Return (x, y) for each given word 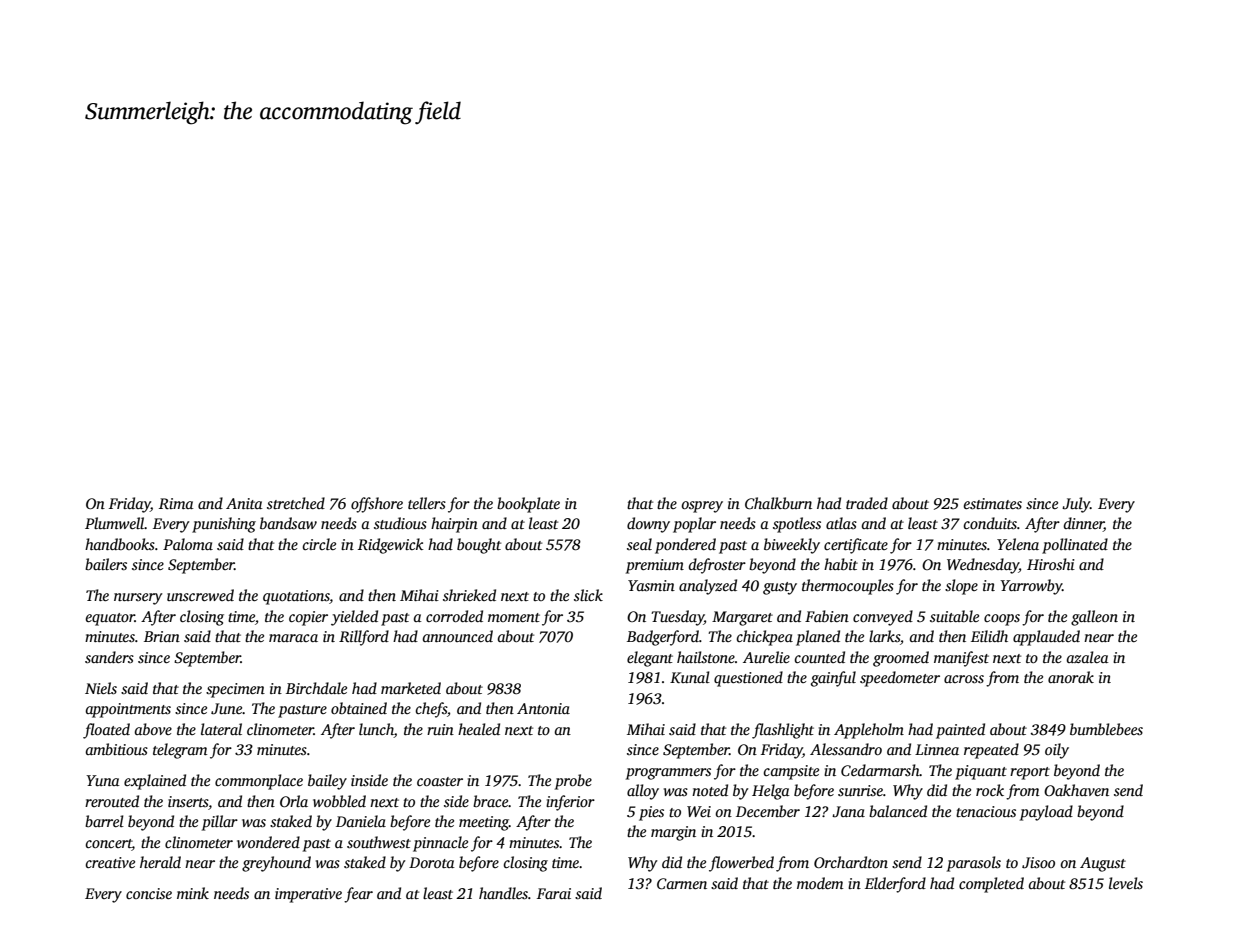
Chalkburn (778, 503)
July (1076, 505)
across (964, 679)
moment (514, 617)
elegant (650, 659)
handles (503, 893)
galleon (1094, 618)
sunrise (860, 790)
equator (110, 619)
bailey (327, 782)
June (226, 709)
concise (149, 893)
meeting (484, 823)
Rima (176, 503)
